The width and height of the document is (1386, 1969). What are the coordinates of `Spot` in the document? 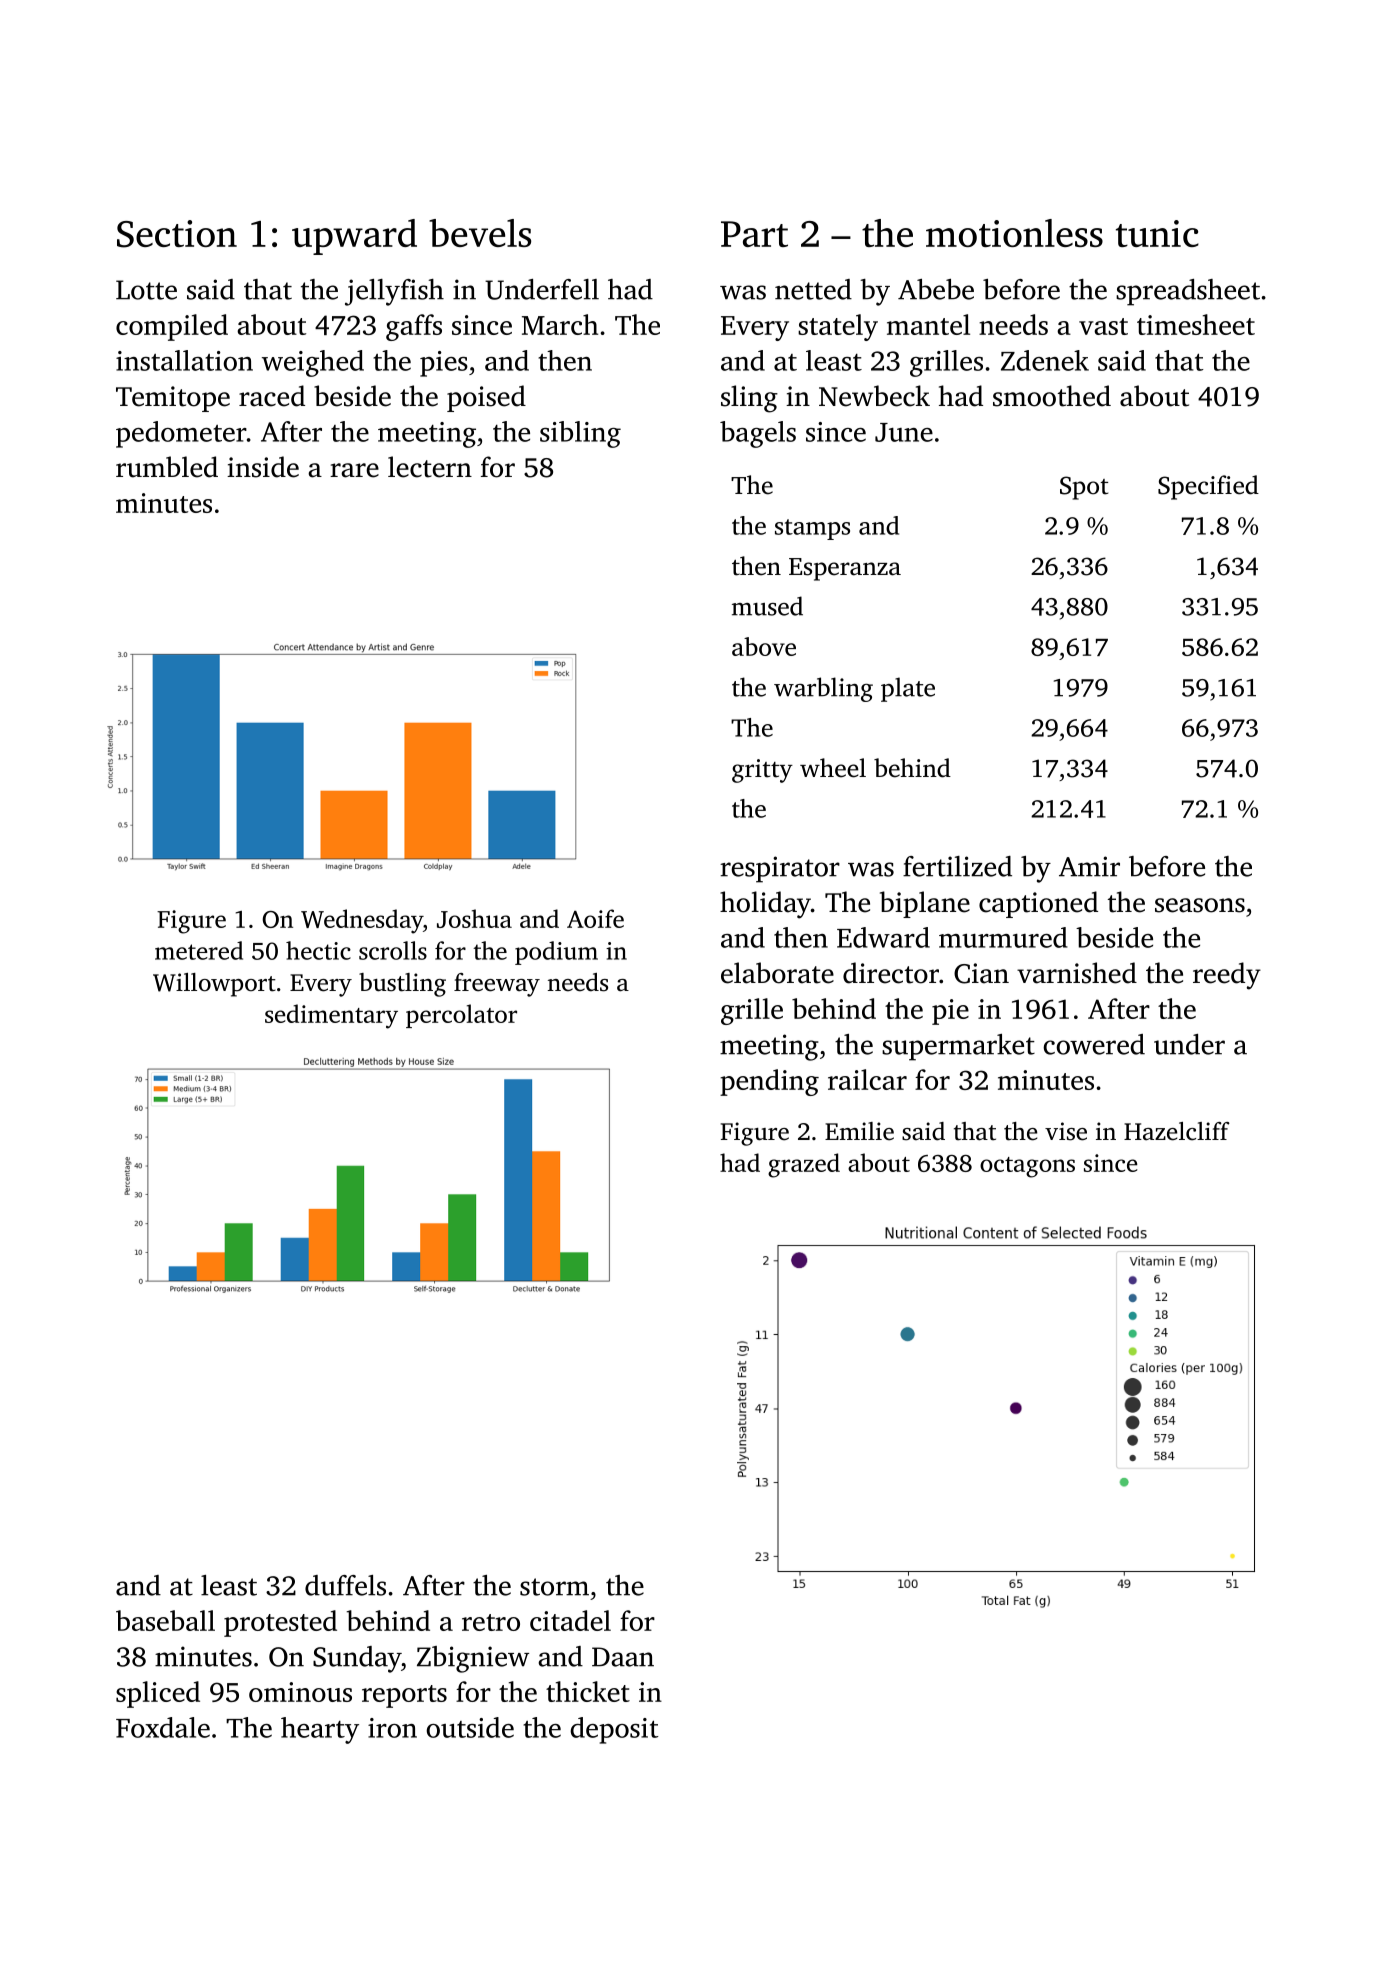 It's located at (1084, 488).
